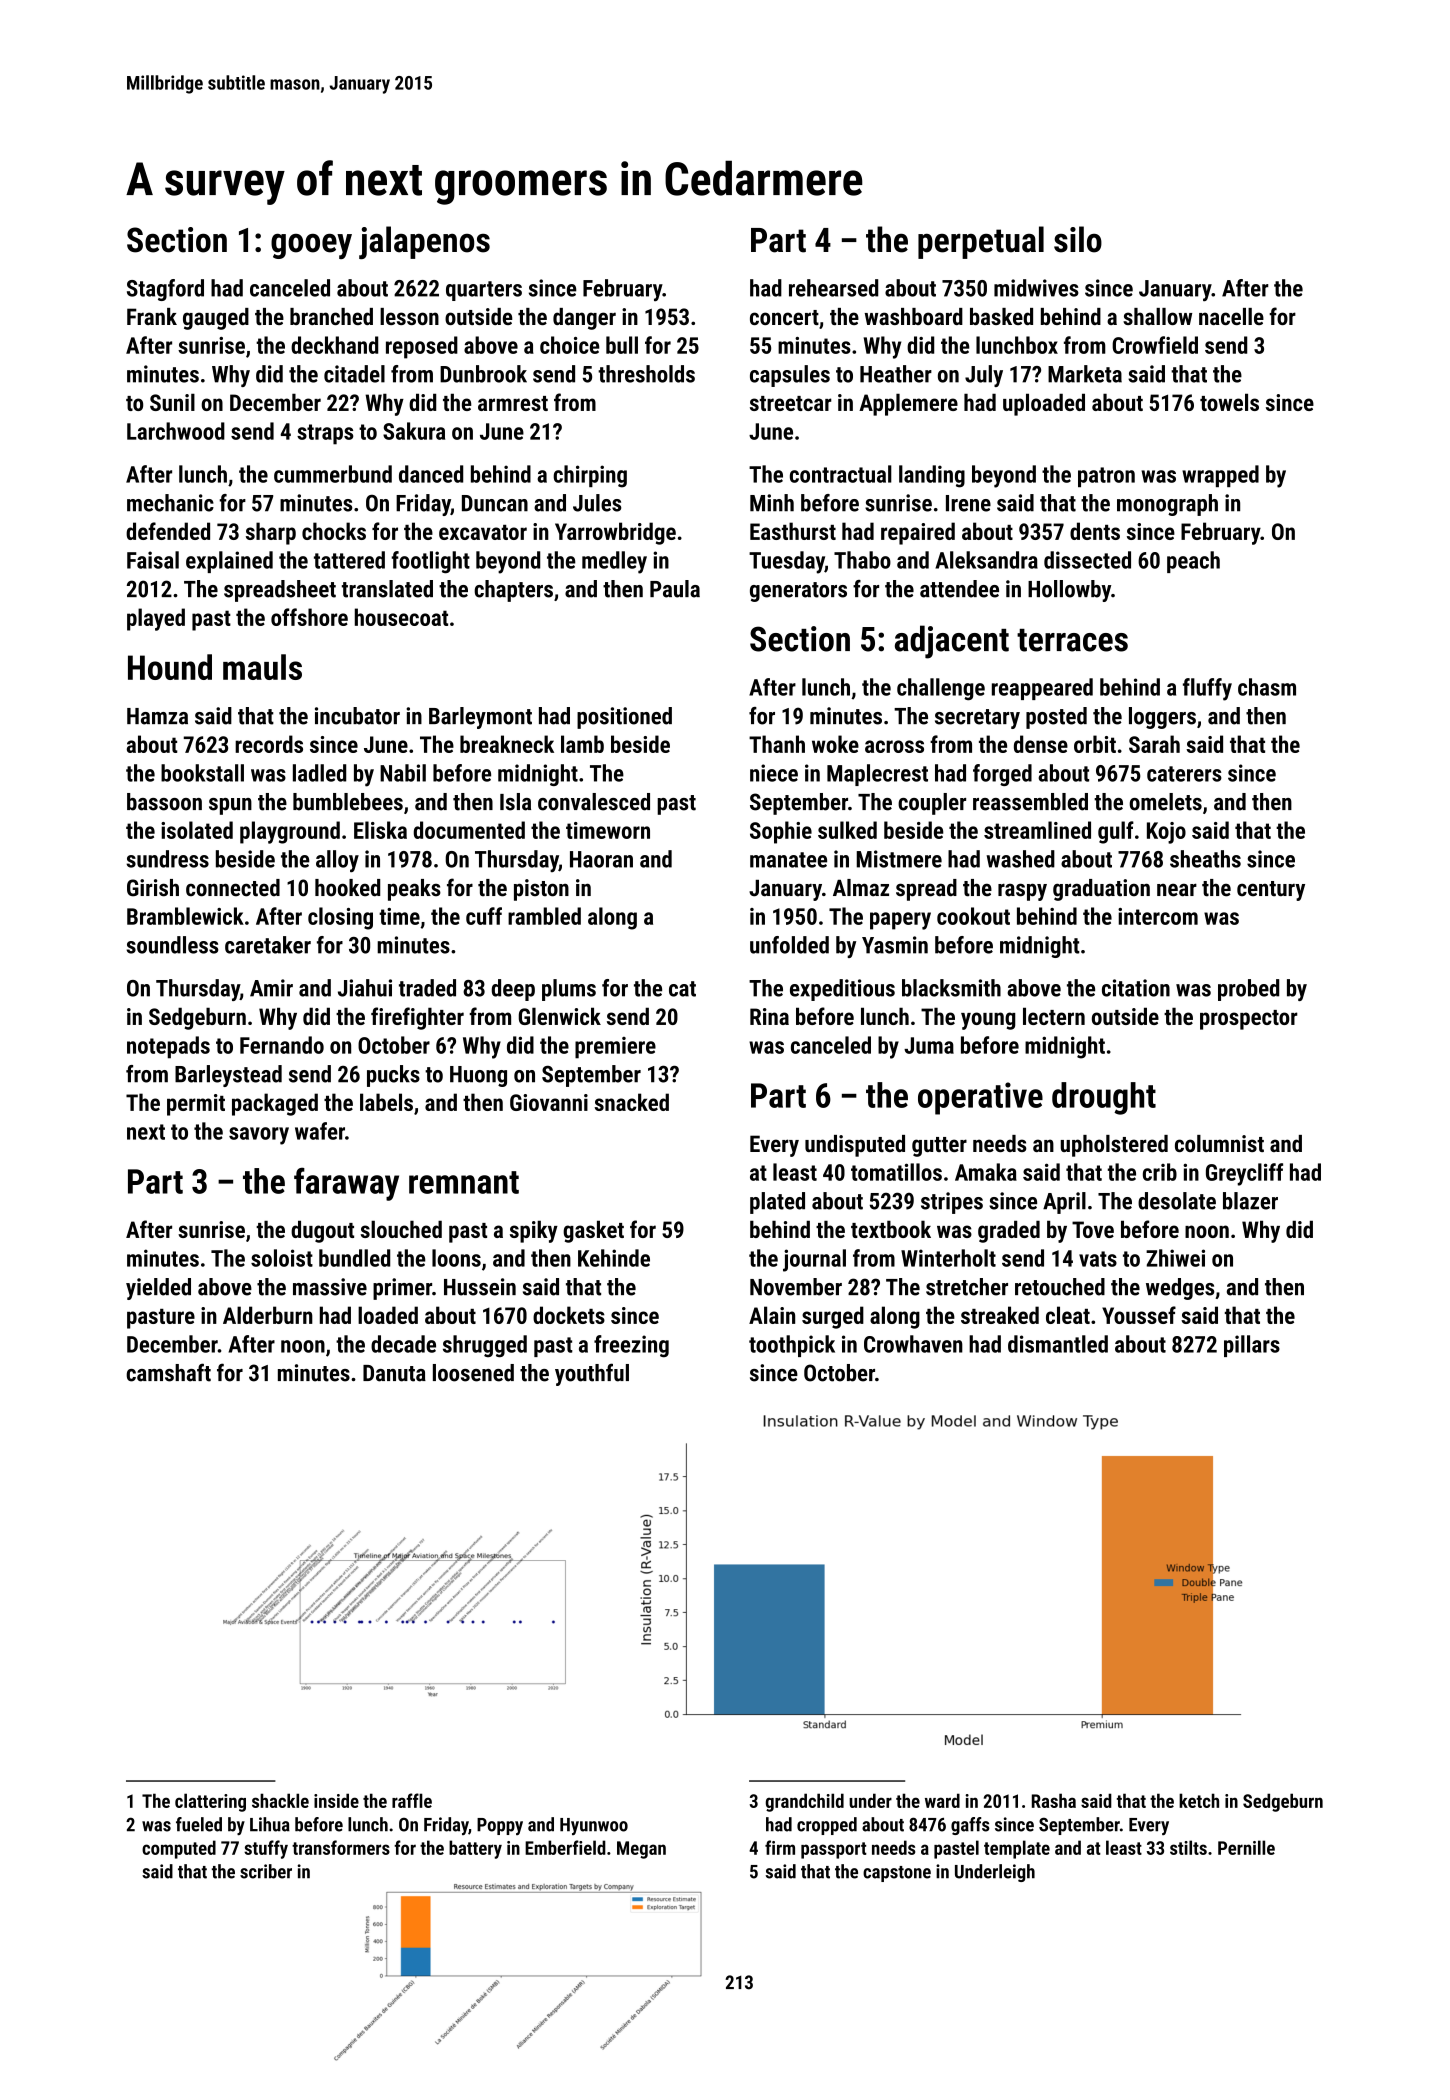  I want to click on Heather, so click(896, 374).
